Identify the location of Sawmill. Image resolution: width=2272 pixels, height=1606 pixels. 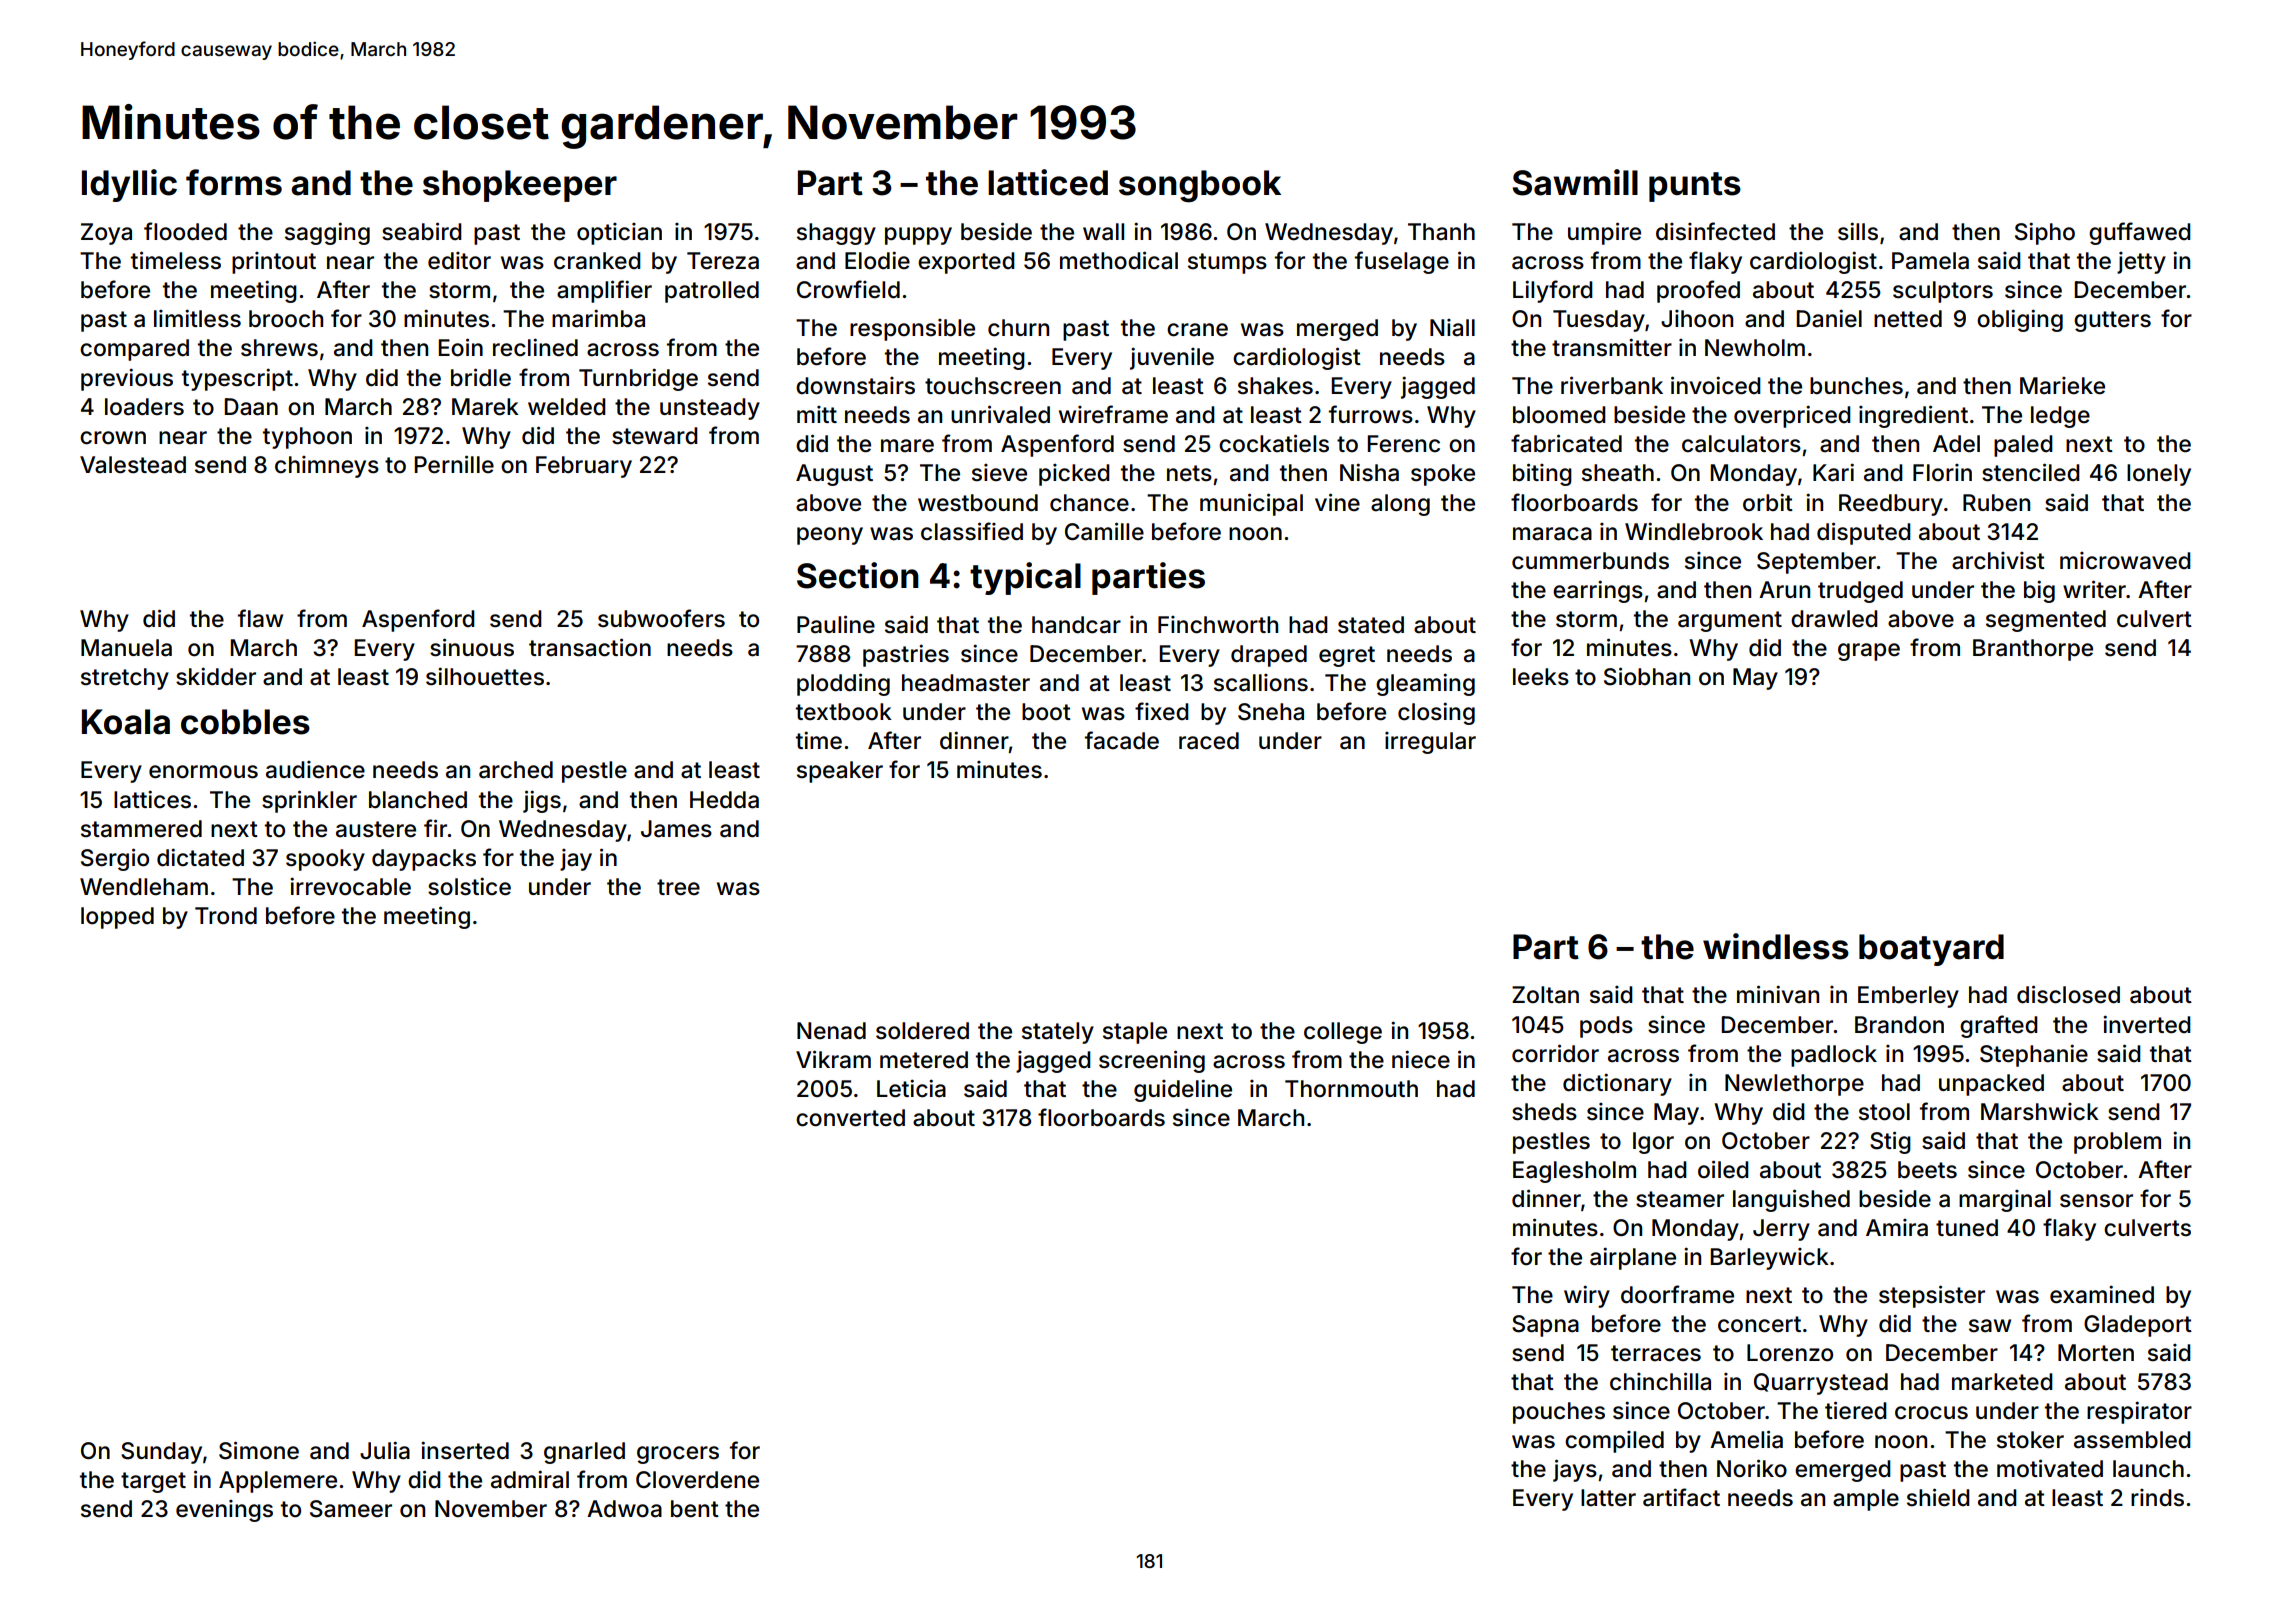
(1575, 182).
